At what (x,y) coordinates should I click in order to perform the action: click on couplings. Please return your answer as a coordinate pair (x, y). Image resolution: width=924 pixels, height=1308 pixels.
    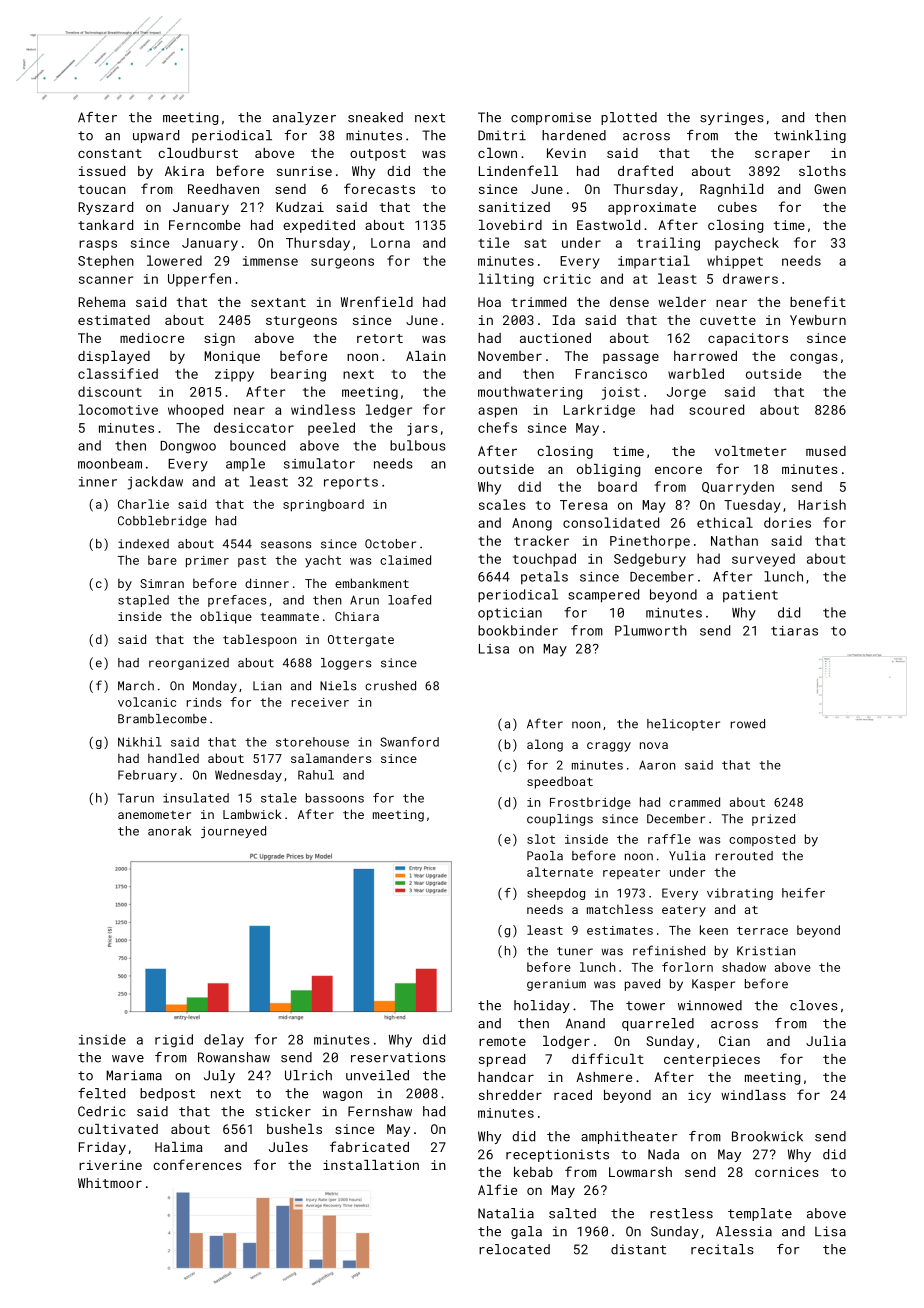
    Looking at the image, I should click on (560, 820).
